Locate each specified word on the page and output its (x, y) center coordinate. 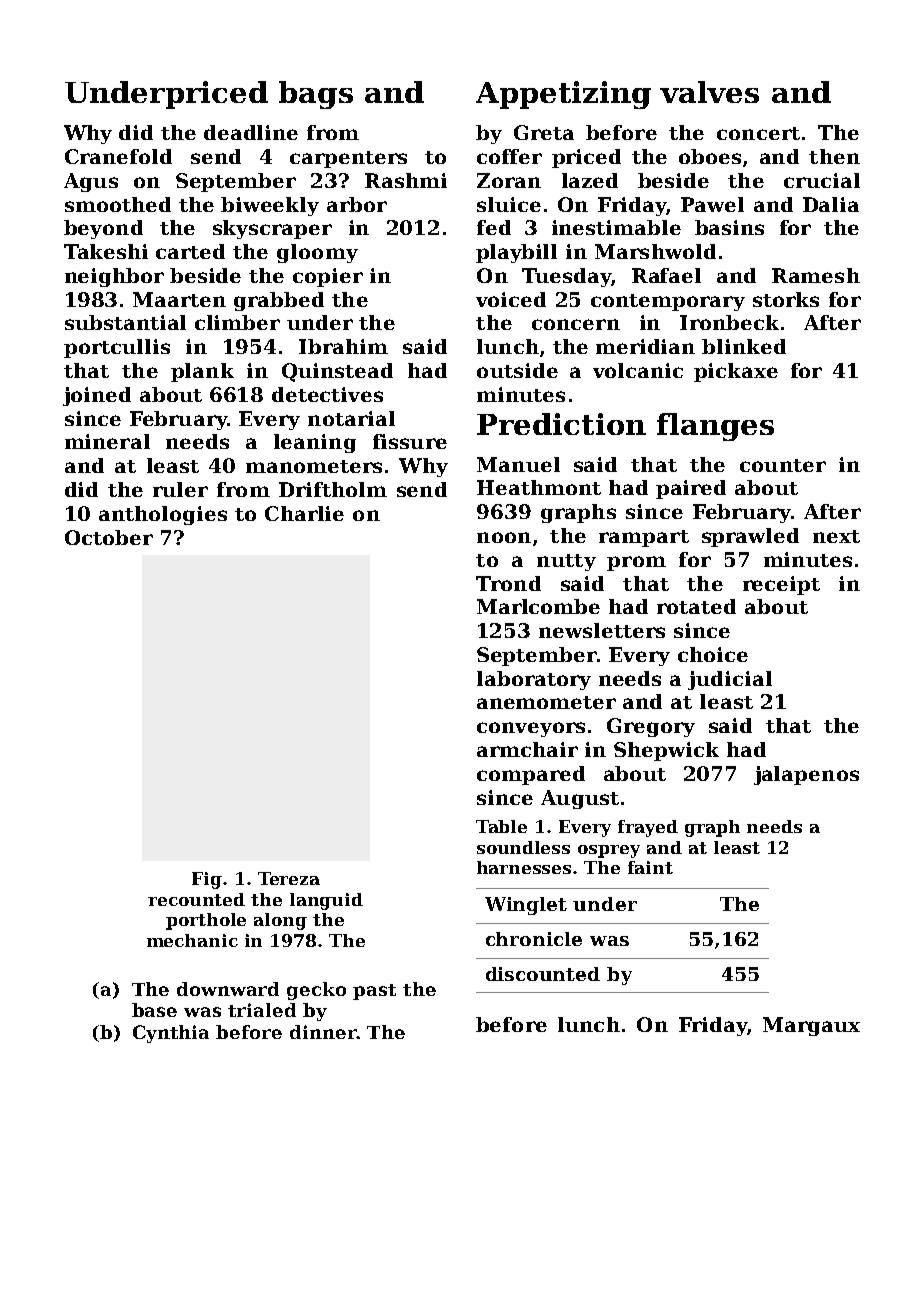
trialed (262, 1010)
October (109, 537)
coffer (509, 156)
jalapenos (806, 775)
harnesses (524, 867)
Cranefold (118, 156)
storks (786, 299)
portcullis (117, 348)
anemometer (546, 702)
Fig (207, 880)
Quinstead (337, 372)
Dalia (831, 204)
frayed (648, 828)
